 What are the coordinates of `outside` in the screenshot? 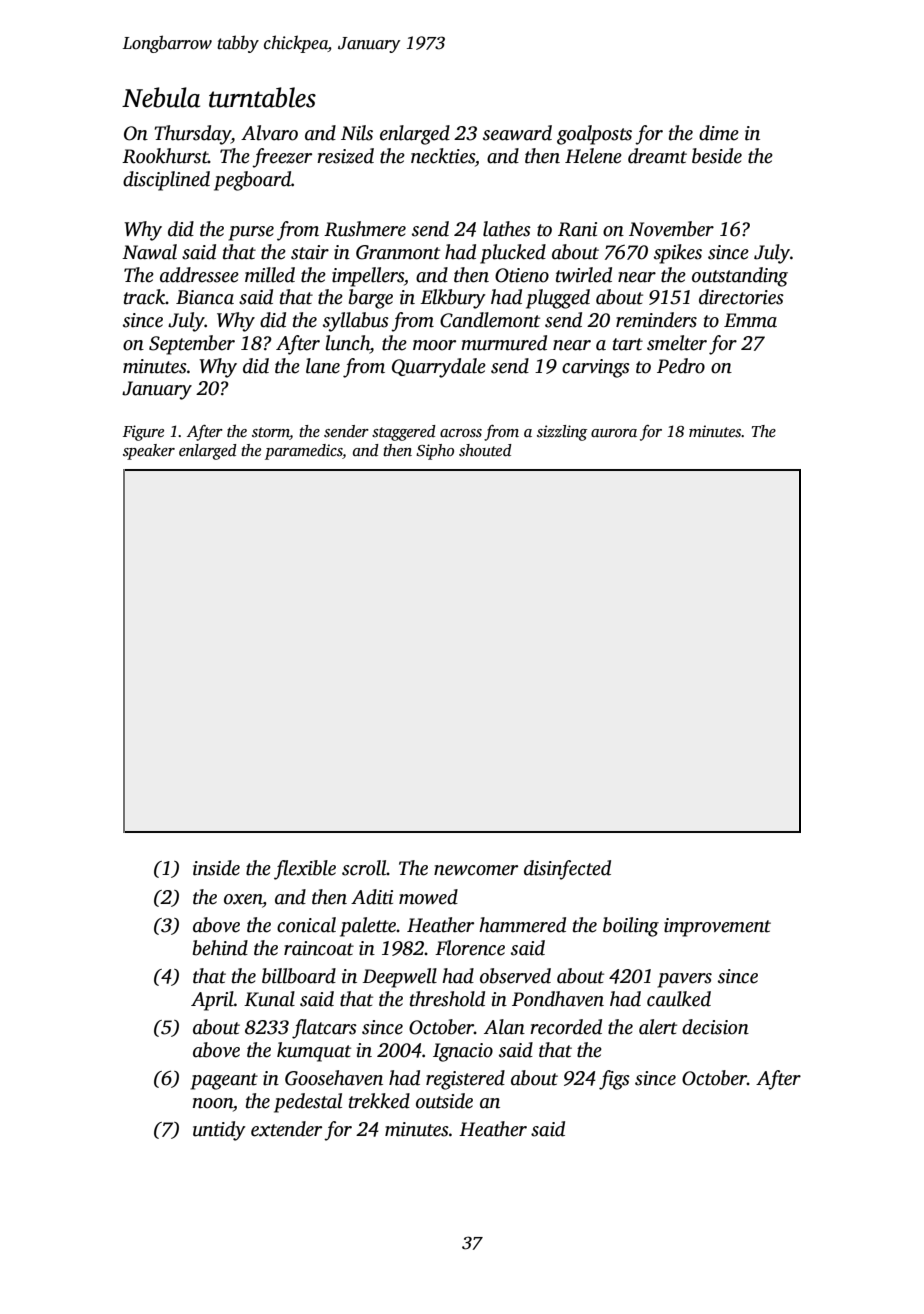 It's located at (444, 1101).
